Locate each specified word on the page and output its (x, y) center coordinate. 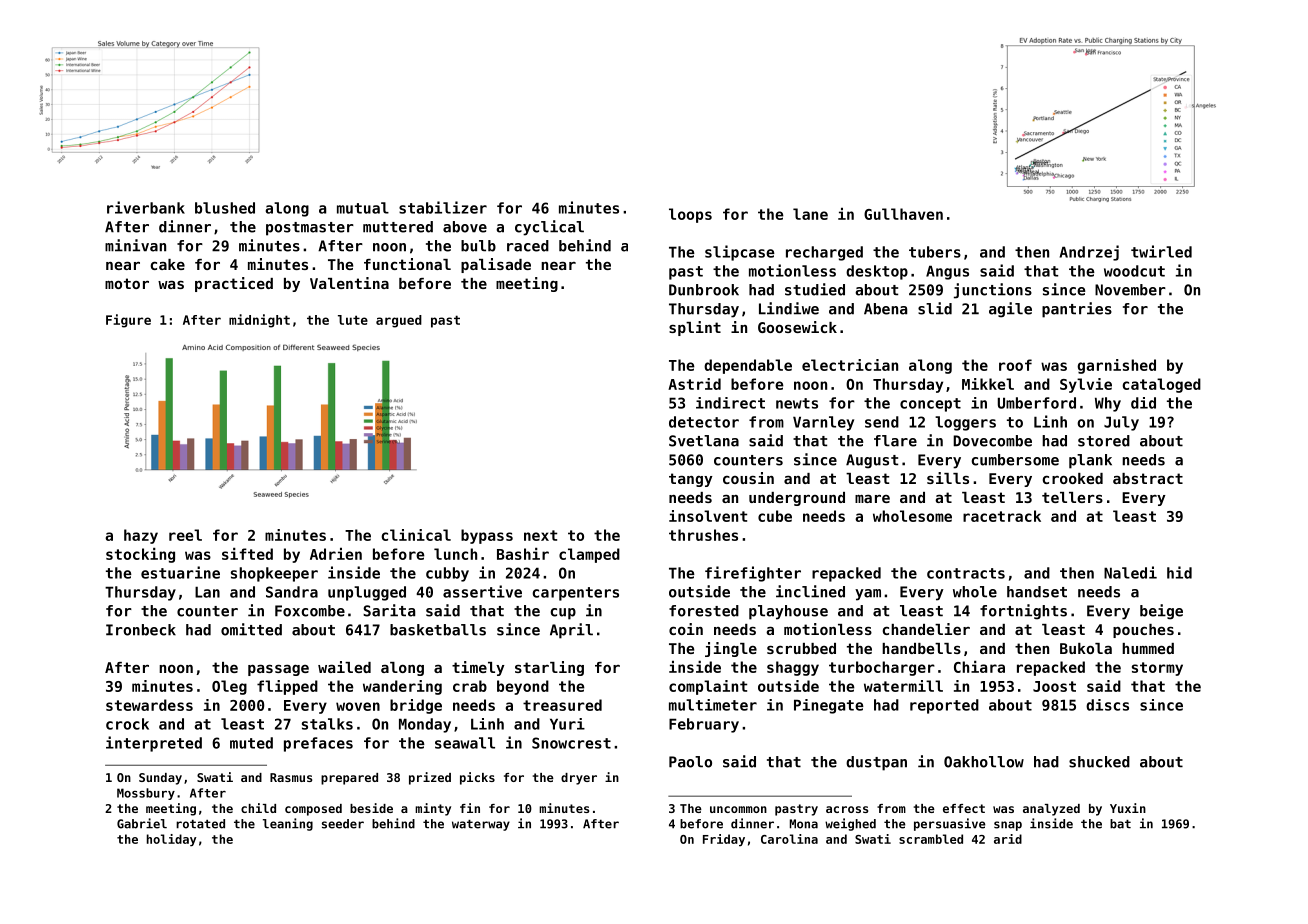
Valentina (349, 283)
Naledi (1130, 572)
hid (1179, 572)
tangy (691, 480)
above (465, 227)
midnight (259, 321)
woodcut (1134, 271)
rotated (200, 824)
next (540, 535)
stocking (140, 555)
